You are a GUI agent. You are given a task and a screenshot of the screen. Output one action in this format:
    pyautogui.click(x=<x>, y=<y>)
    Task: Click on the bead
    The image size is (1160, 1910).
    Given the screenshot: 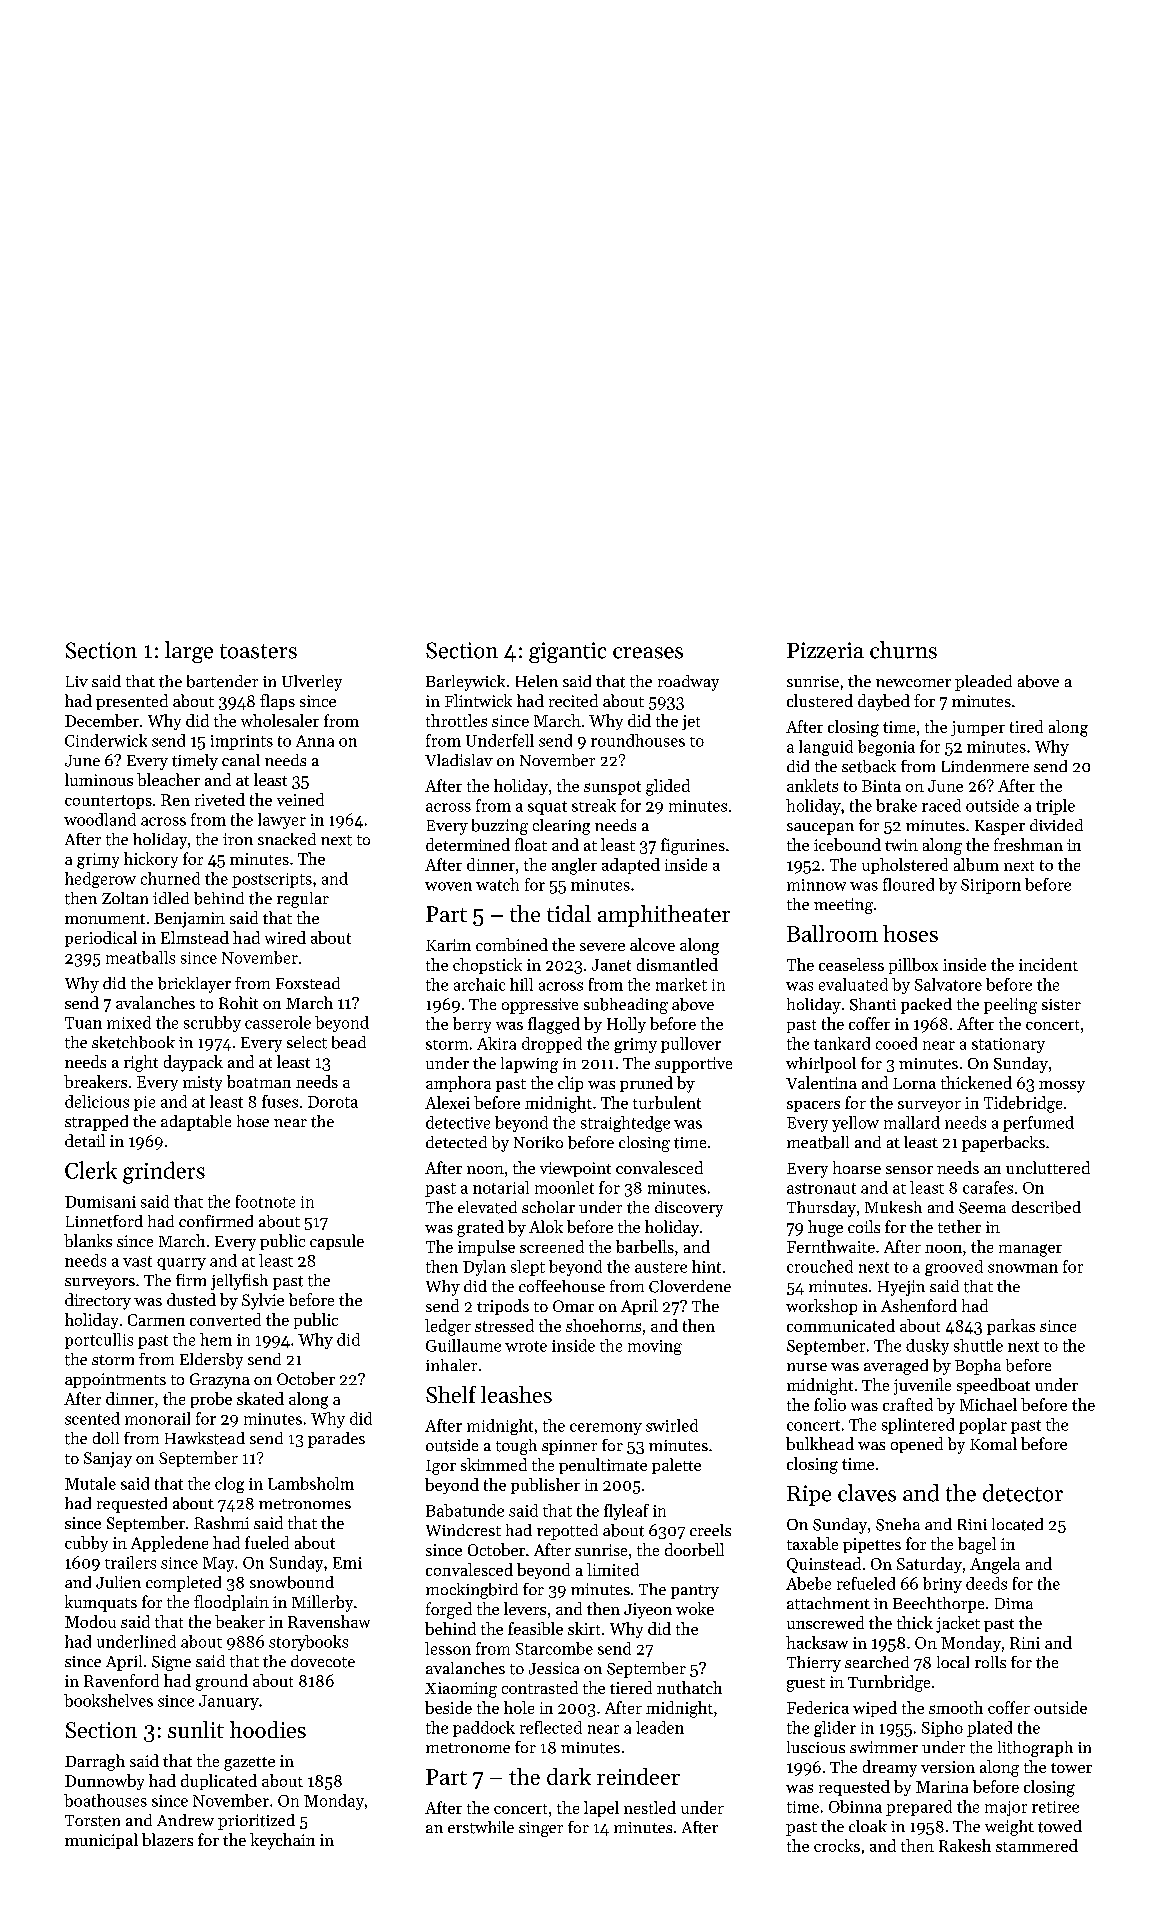 What is the action you would take?
    pyautogui.click(x=349, y=1042)
